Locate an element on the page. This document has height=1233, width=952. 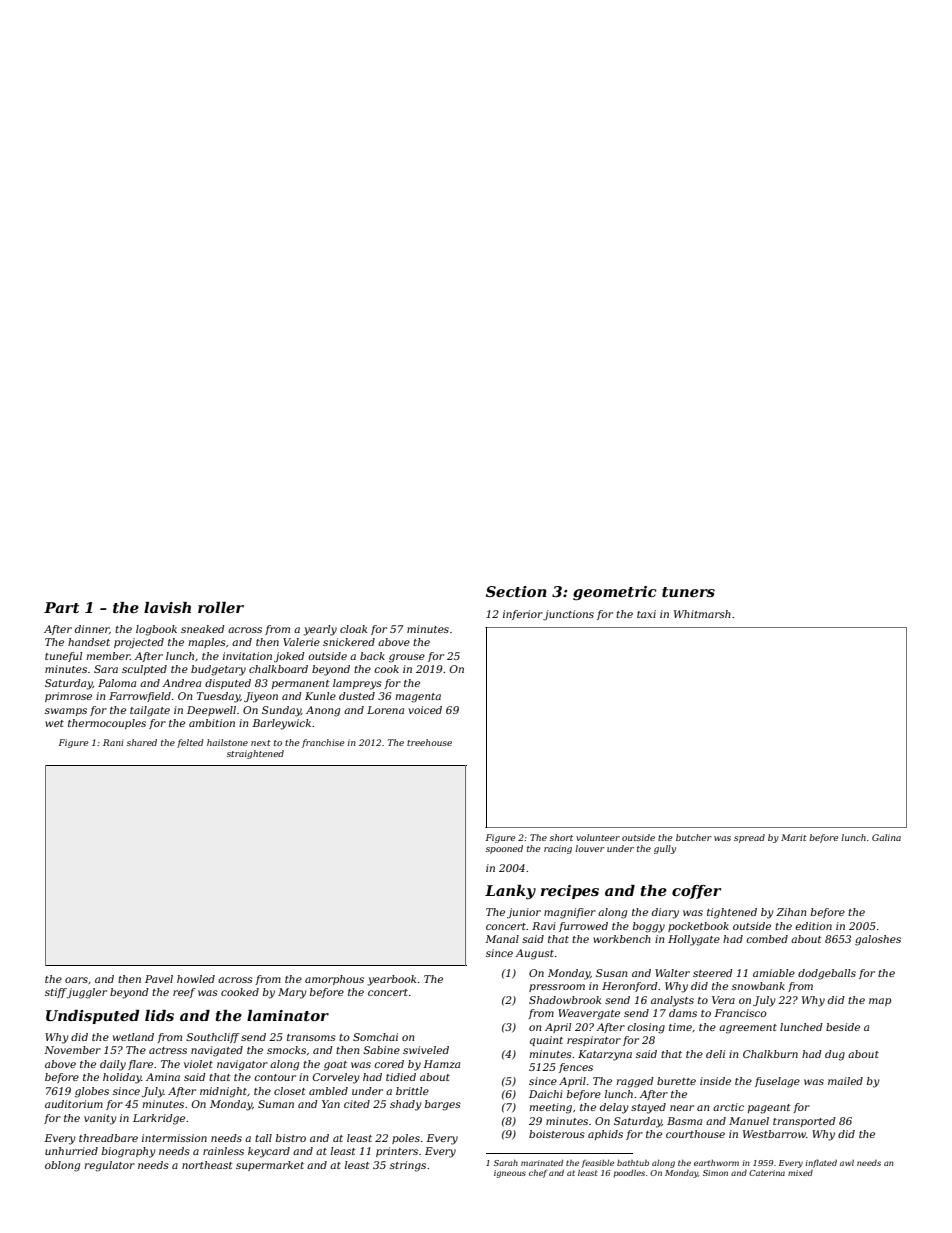
galoshes is located at coordinates (878, 940).
